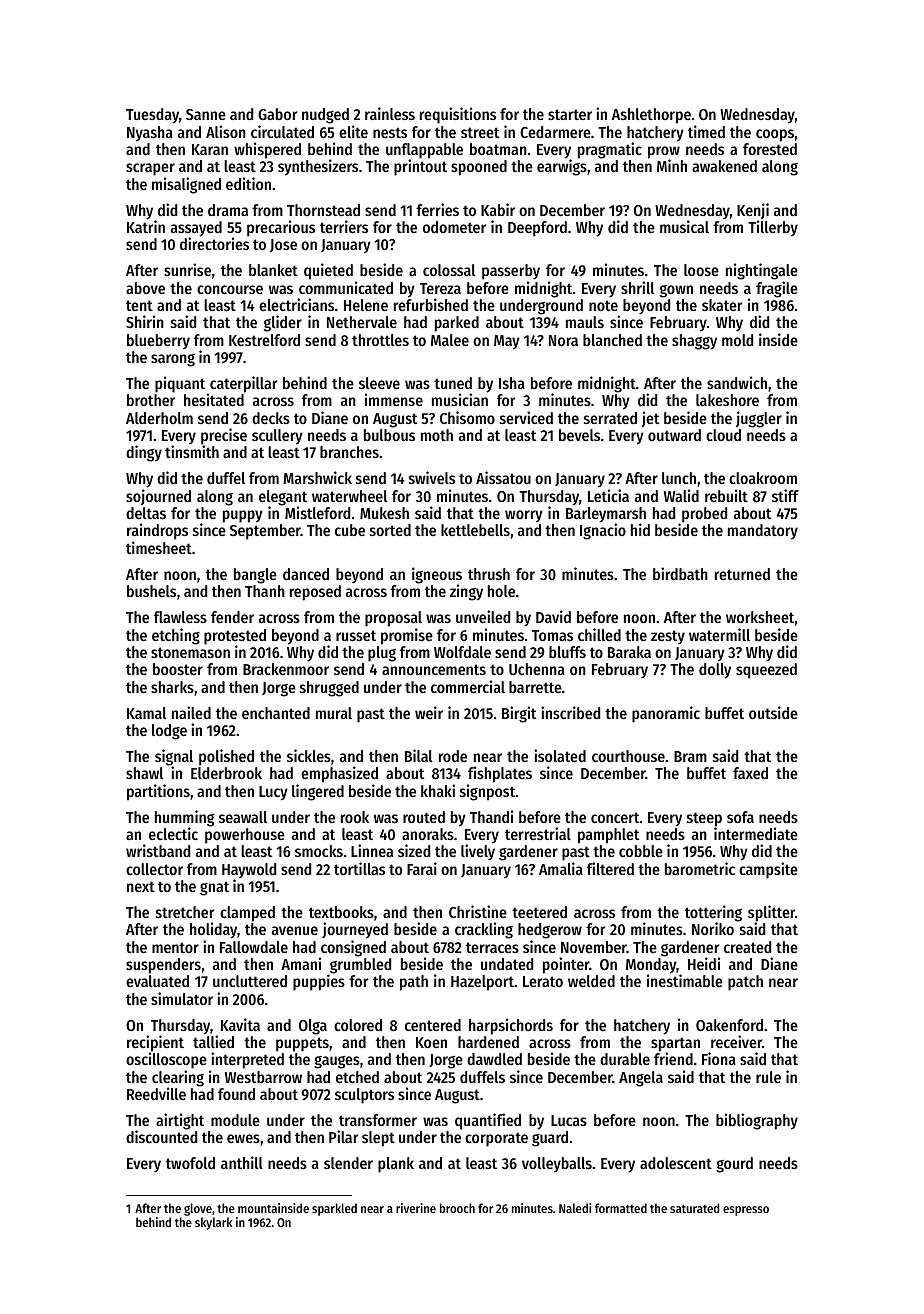 This screenshot has width=924, height=1314. Describe the element at coordinates (159, 547) in the screenshot. I see `timesheet` at that location.
